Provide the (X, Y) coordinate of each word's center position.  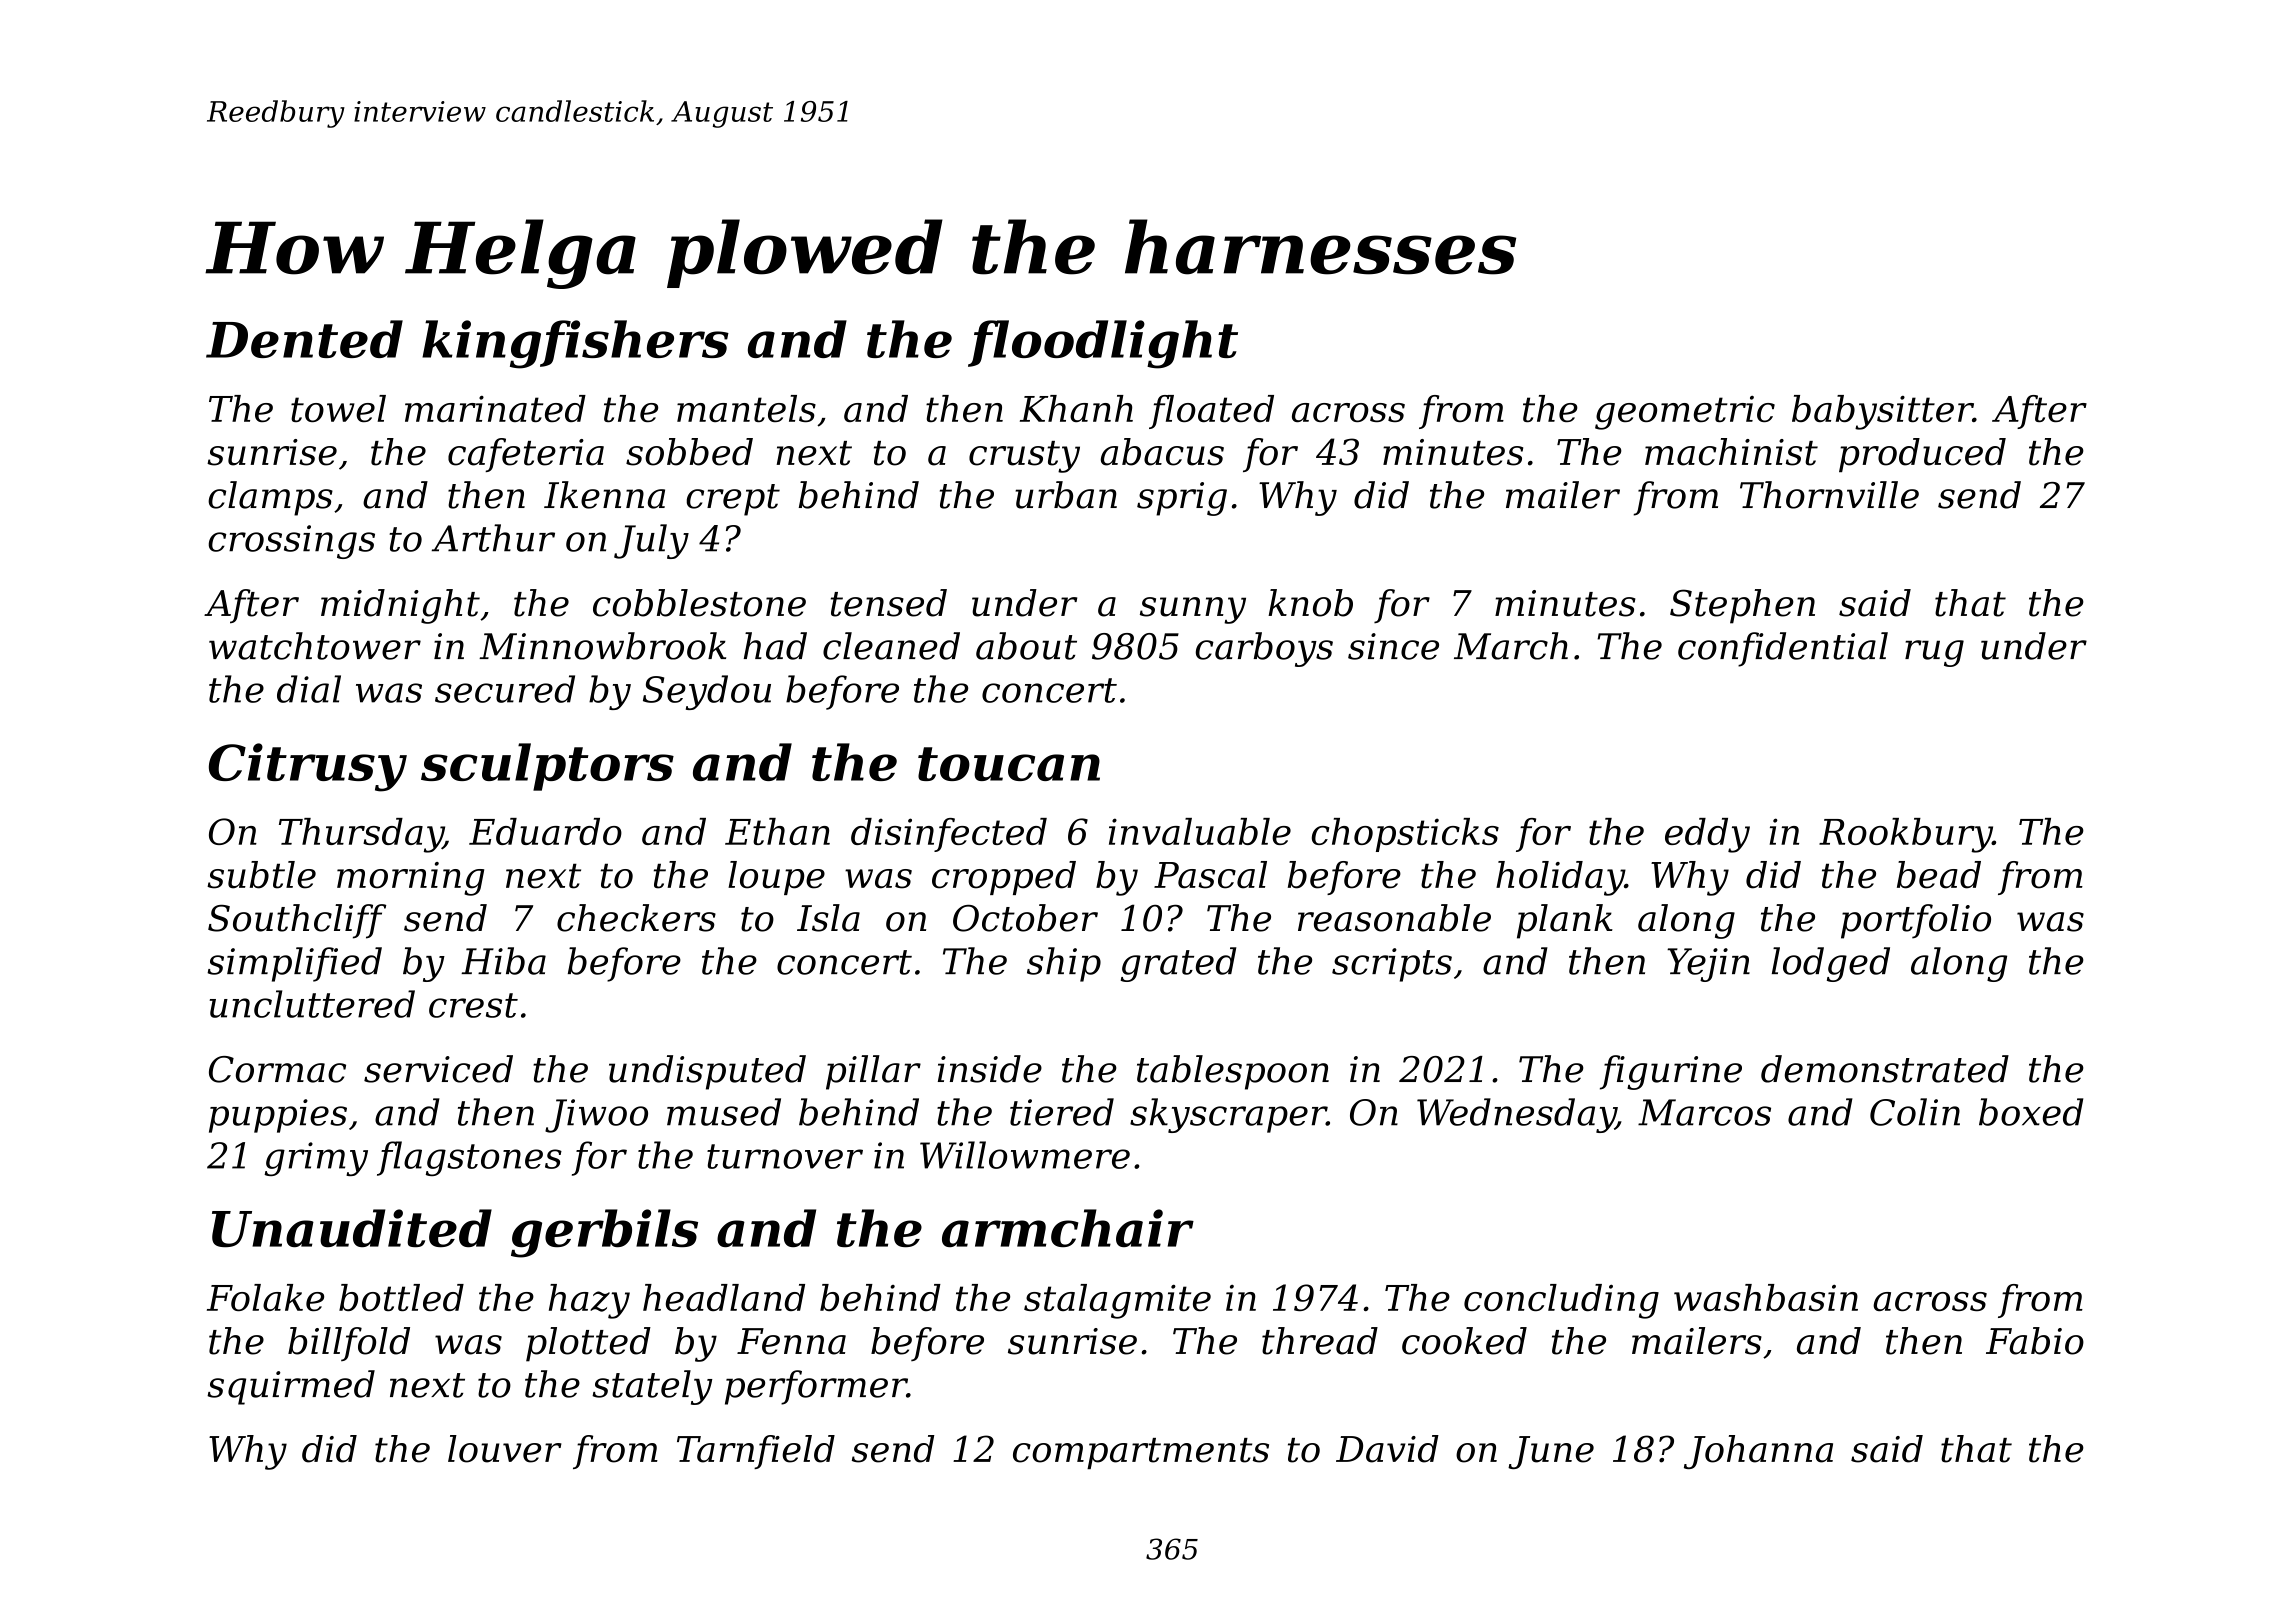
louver (505, 1449)
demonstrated (1885, 1069)
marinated (495, 408)
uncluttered (312, 1004)
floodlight (1103, 344)
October (1025, 918)
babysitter (1882, 412)
